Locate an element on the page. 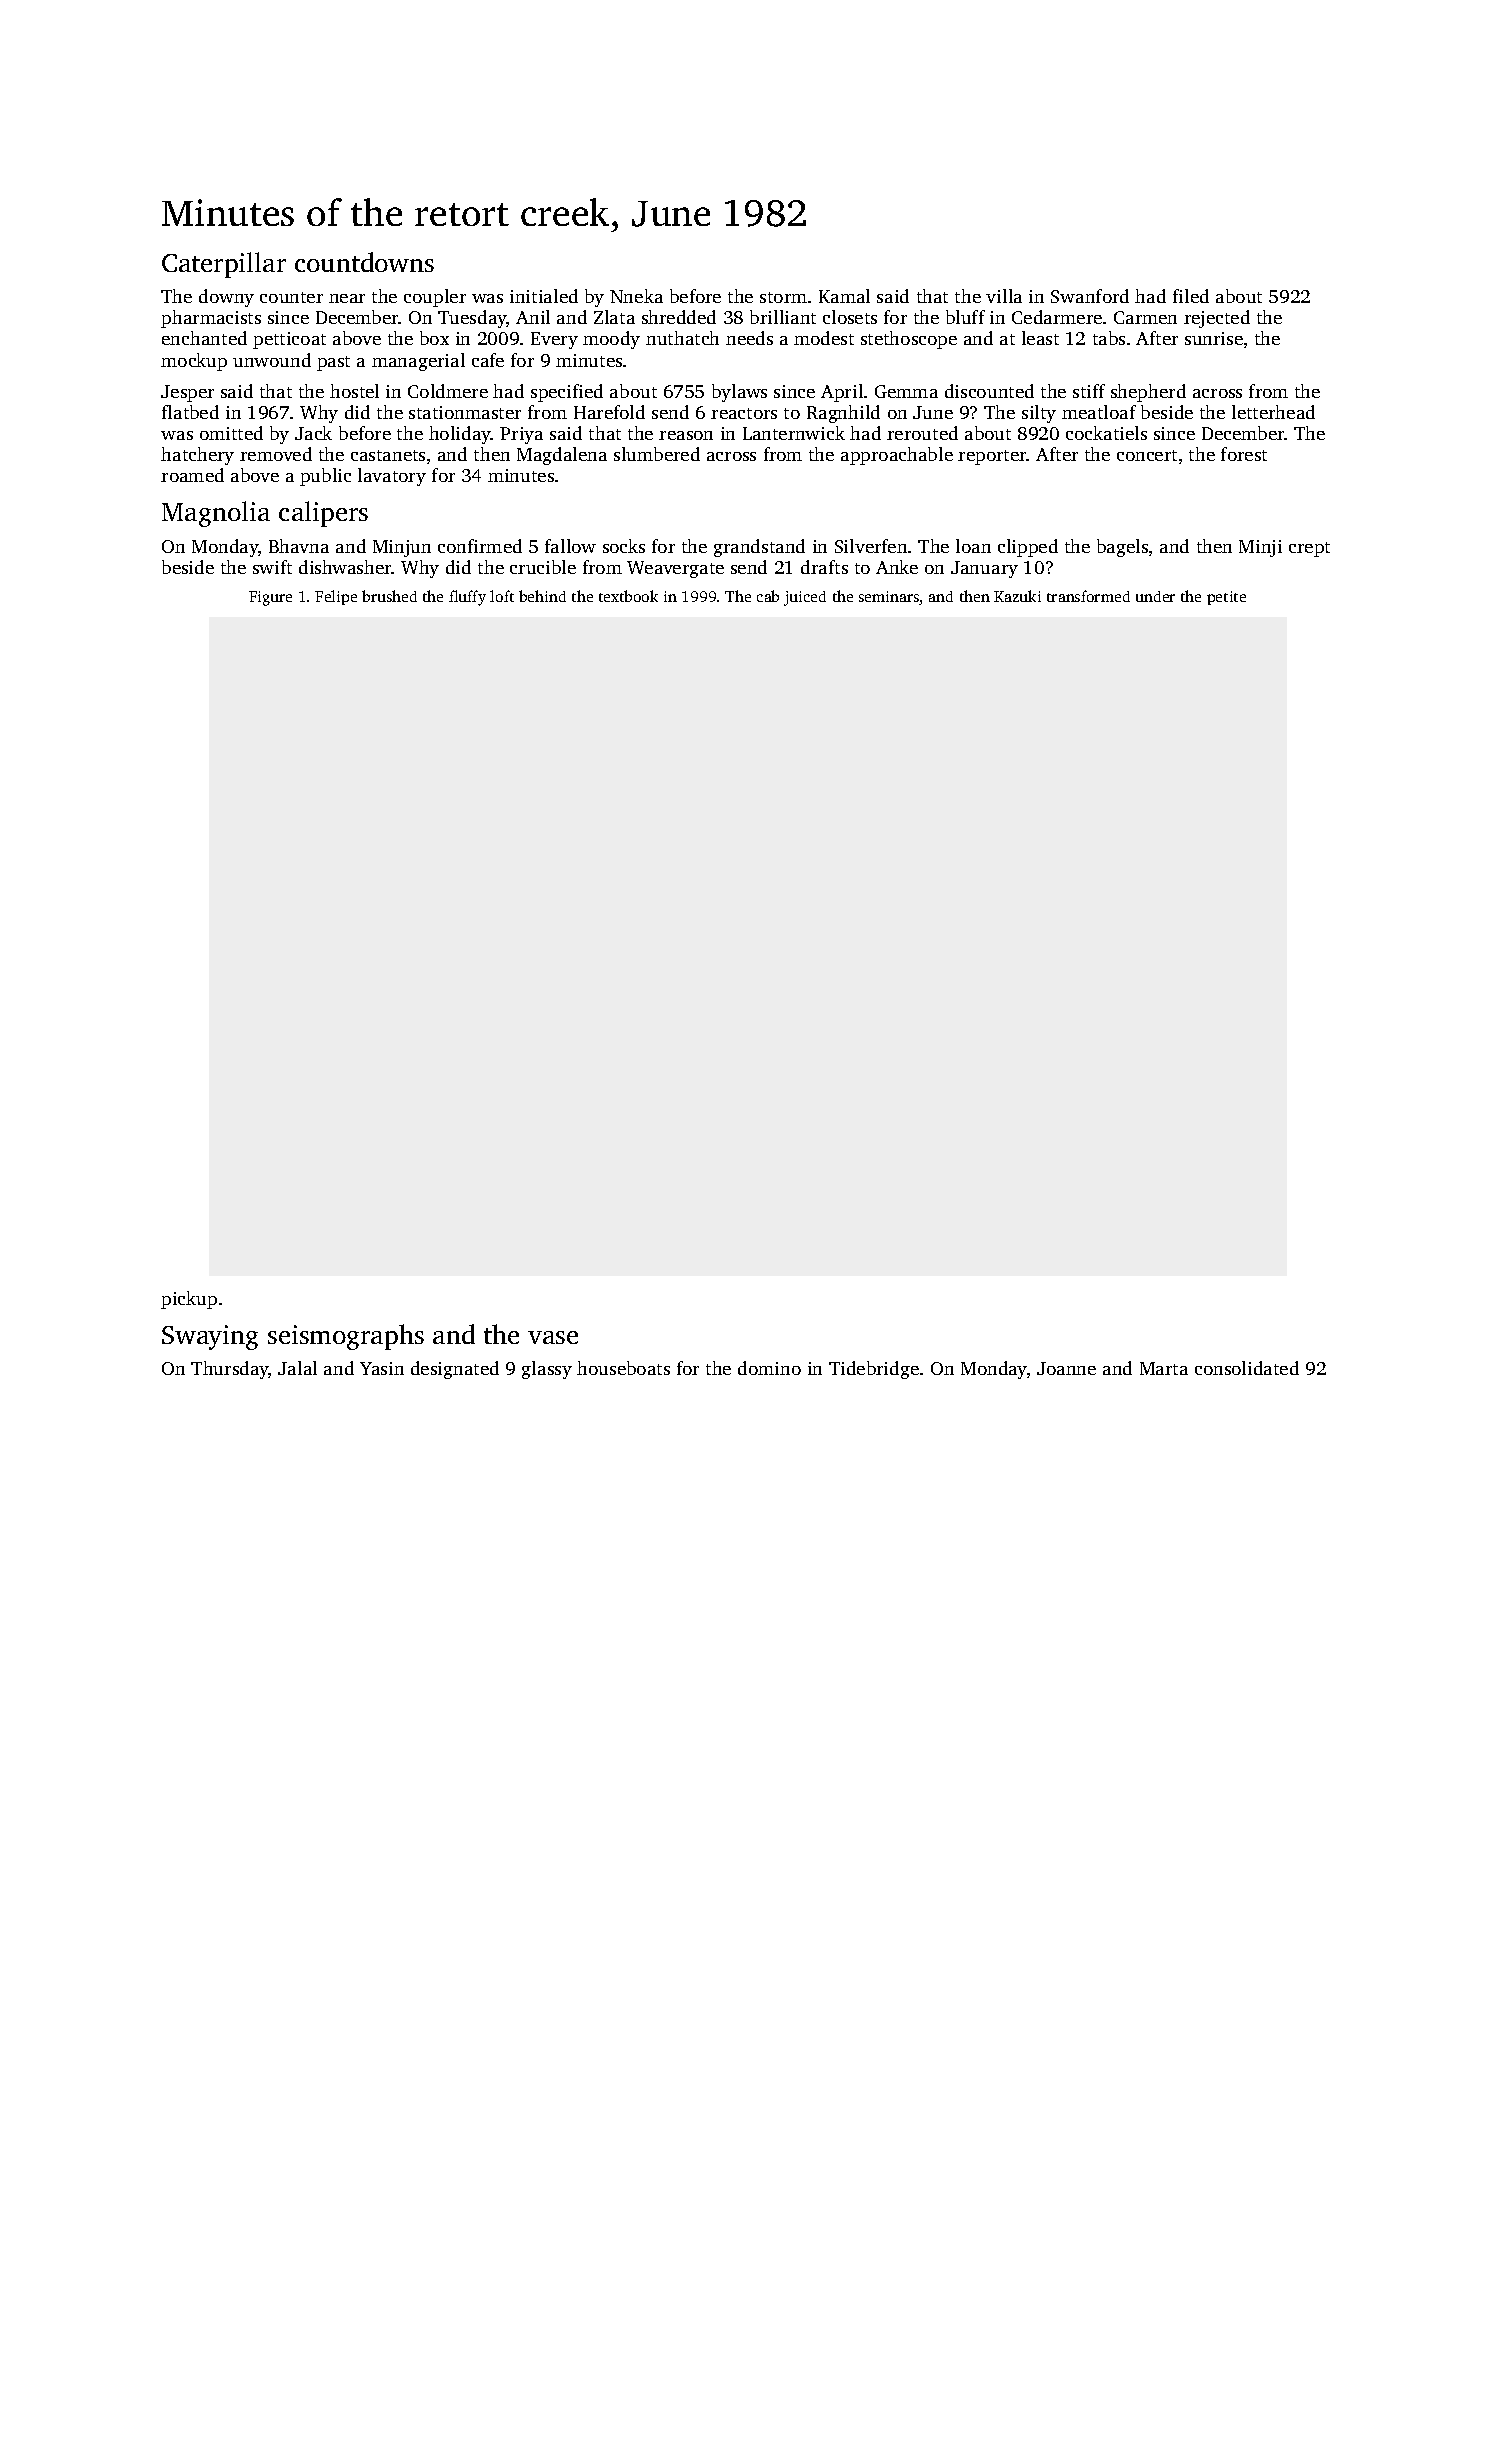 The image size is (1496, 2464). countdowns is located at coordinates (364, 262).
